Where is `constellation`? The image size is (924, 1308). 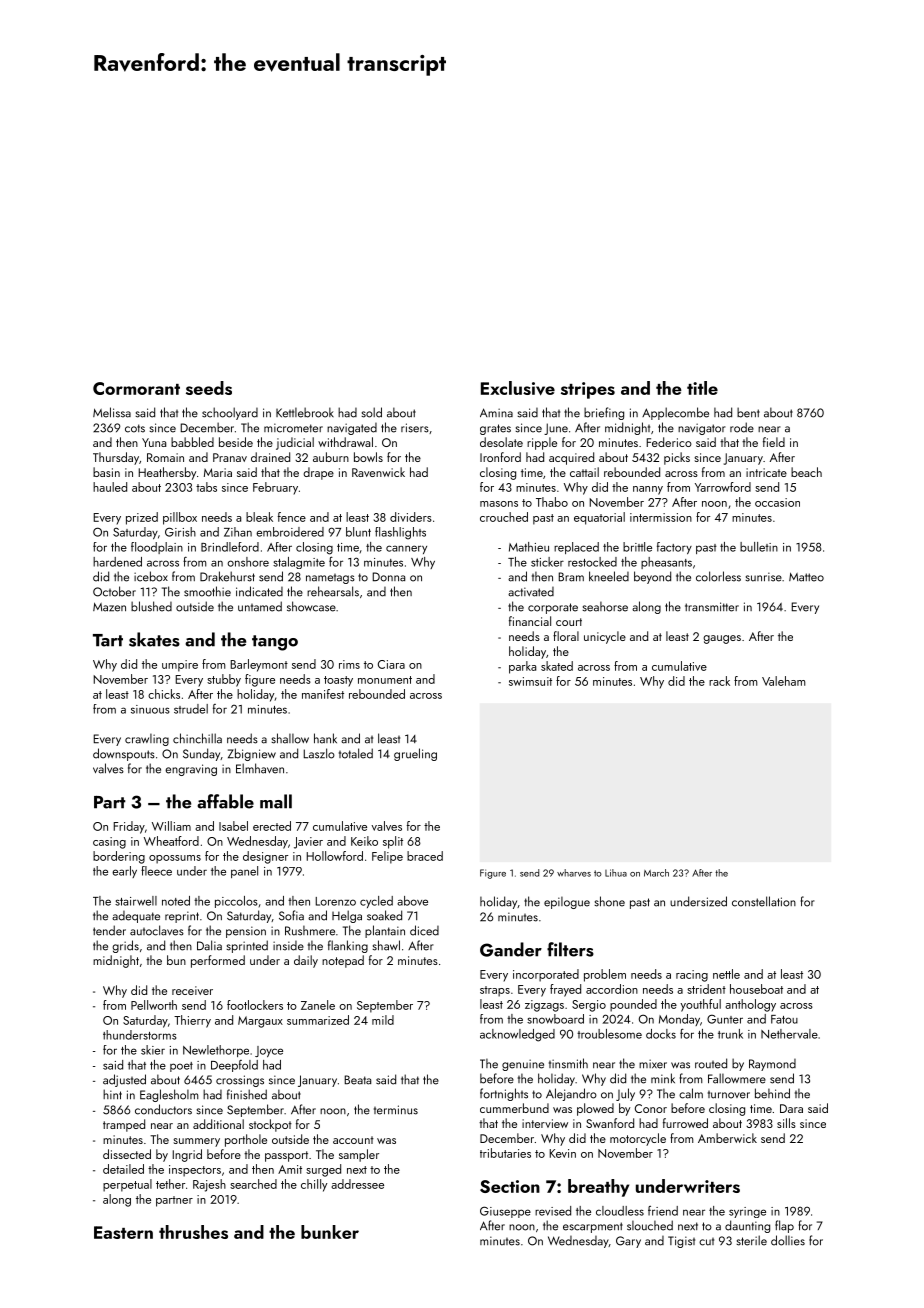 constellation is located at coordinates (764, 901).
